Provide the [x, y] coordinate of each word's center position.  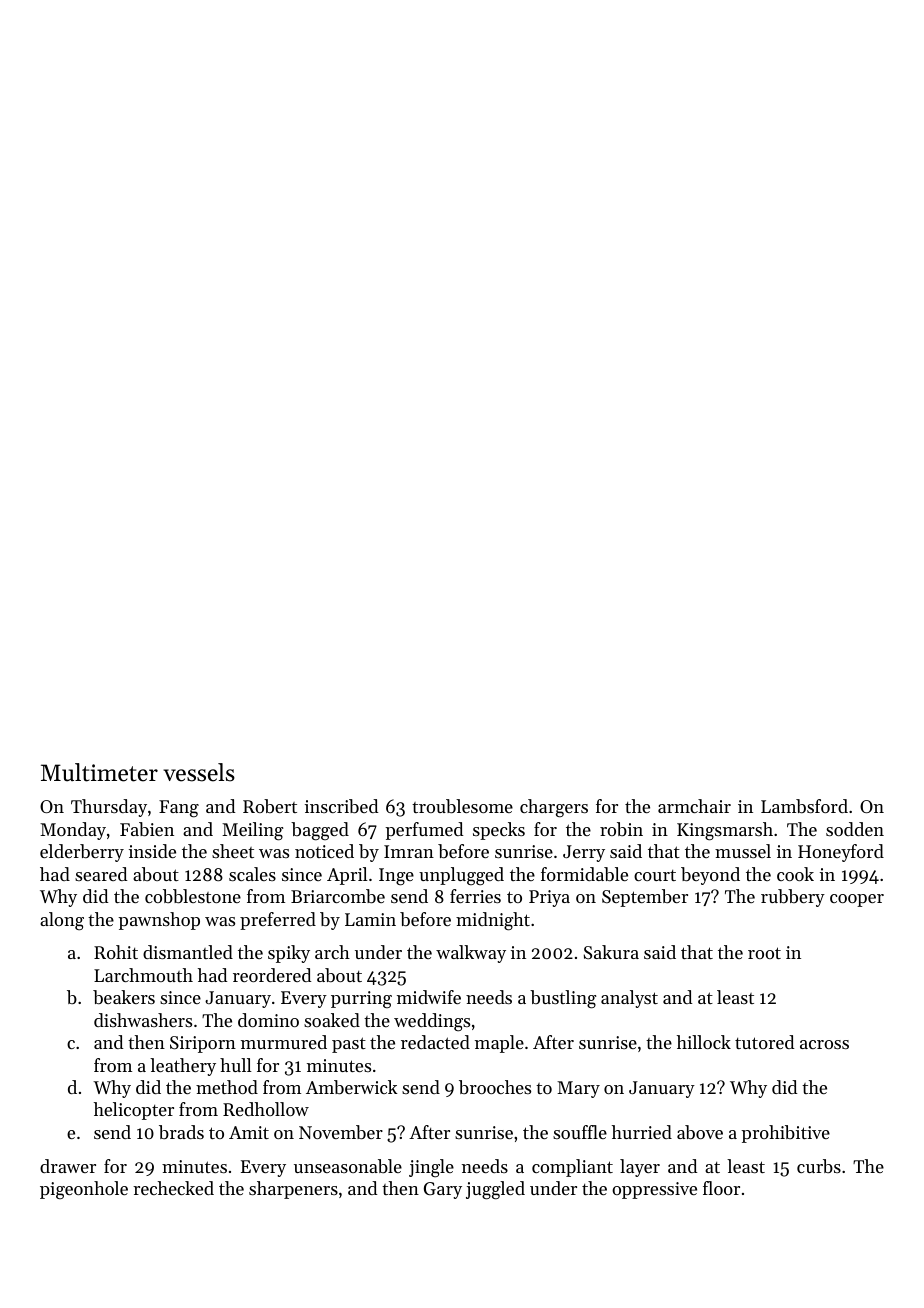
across [824, 1044]
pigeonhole [84, 1190]
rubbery [793, 898]
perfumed [424, 831]
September [645, 898]
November [341, 1132]
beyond [710, 876]
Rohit [116, 952]
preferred [278, 921]
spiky [289, 954]
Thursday [109, 808]
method [227, 1087]
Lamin [370, 919]
